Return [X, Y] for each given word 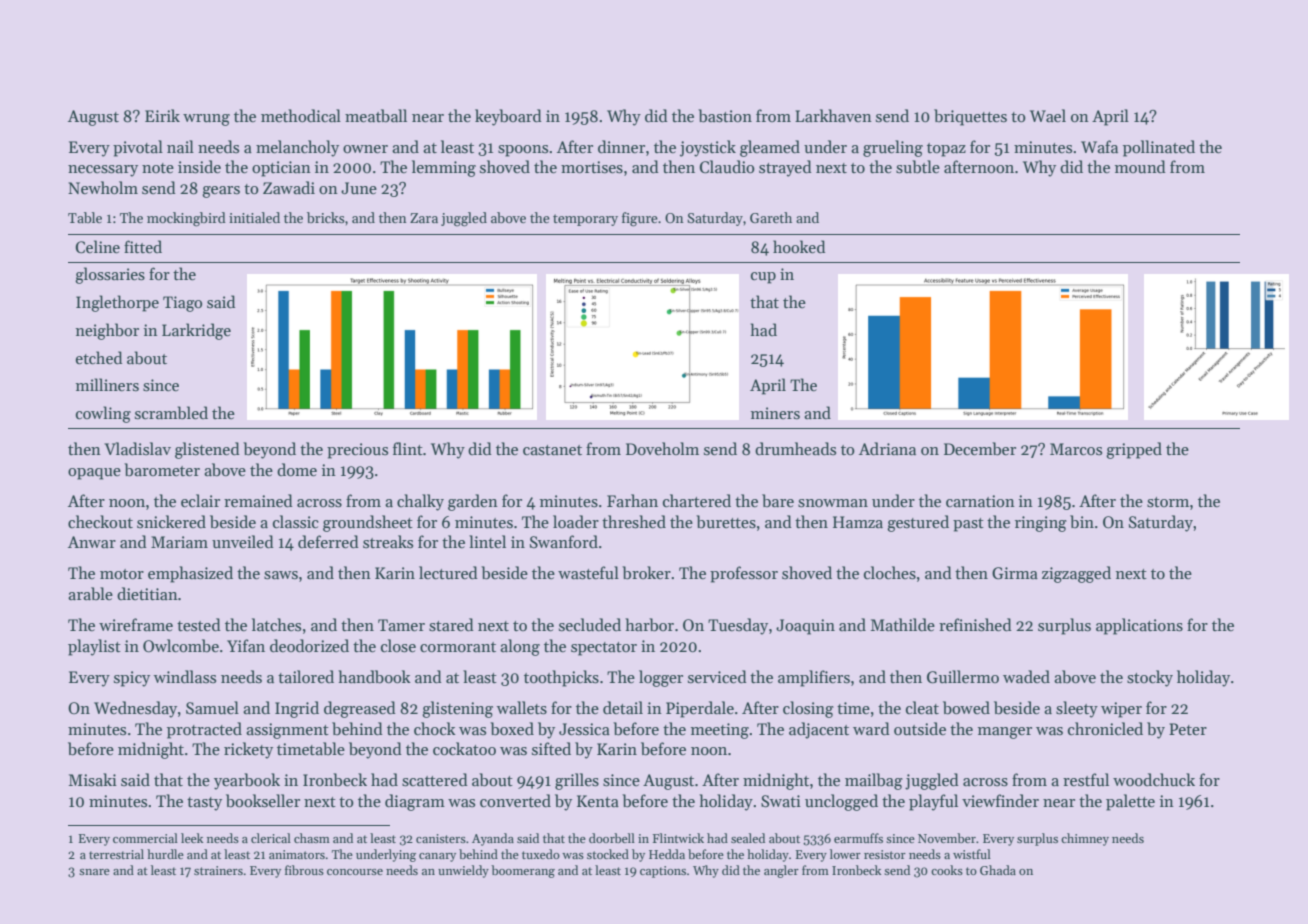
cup [763, 278]
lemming [444, 168]
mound [1140, 166]
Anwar [92, 542]
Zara [424, 218]
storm [1168, 502]
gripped [1134, 450]
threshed [634, 522]
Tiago [182, 304]
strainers [218, 870]
